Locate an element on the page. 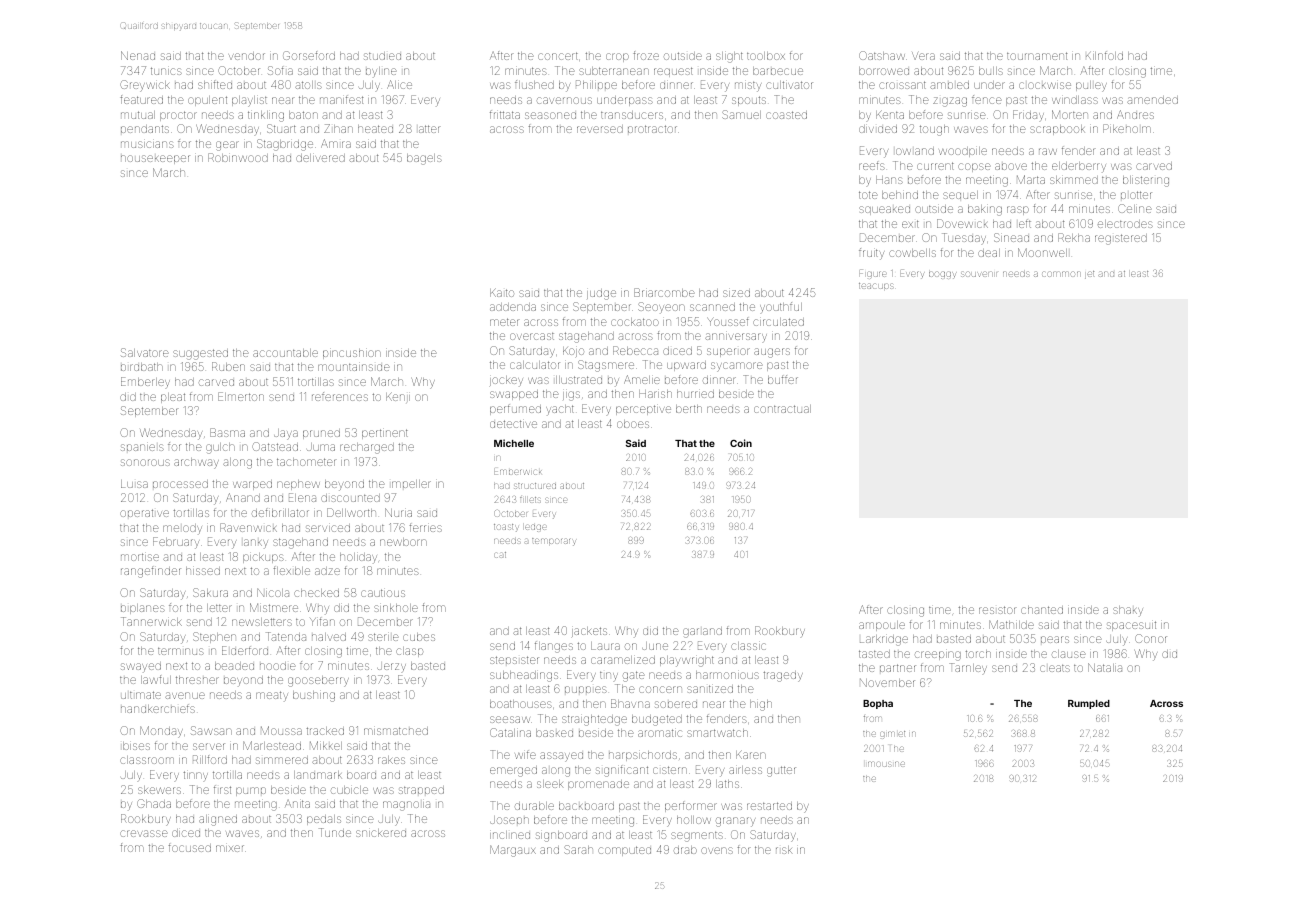  serviced is located at coordinates (328, 528).
